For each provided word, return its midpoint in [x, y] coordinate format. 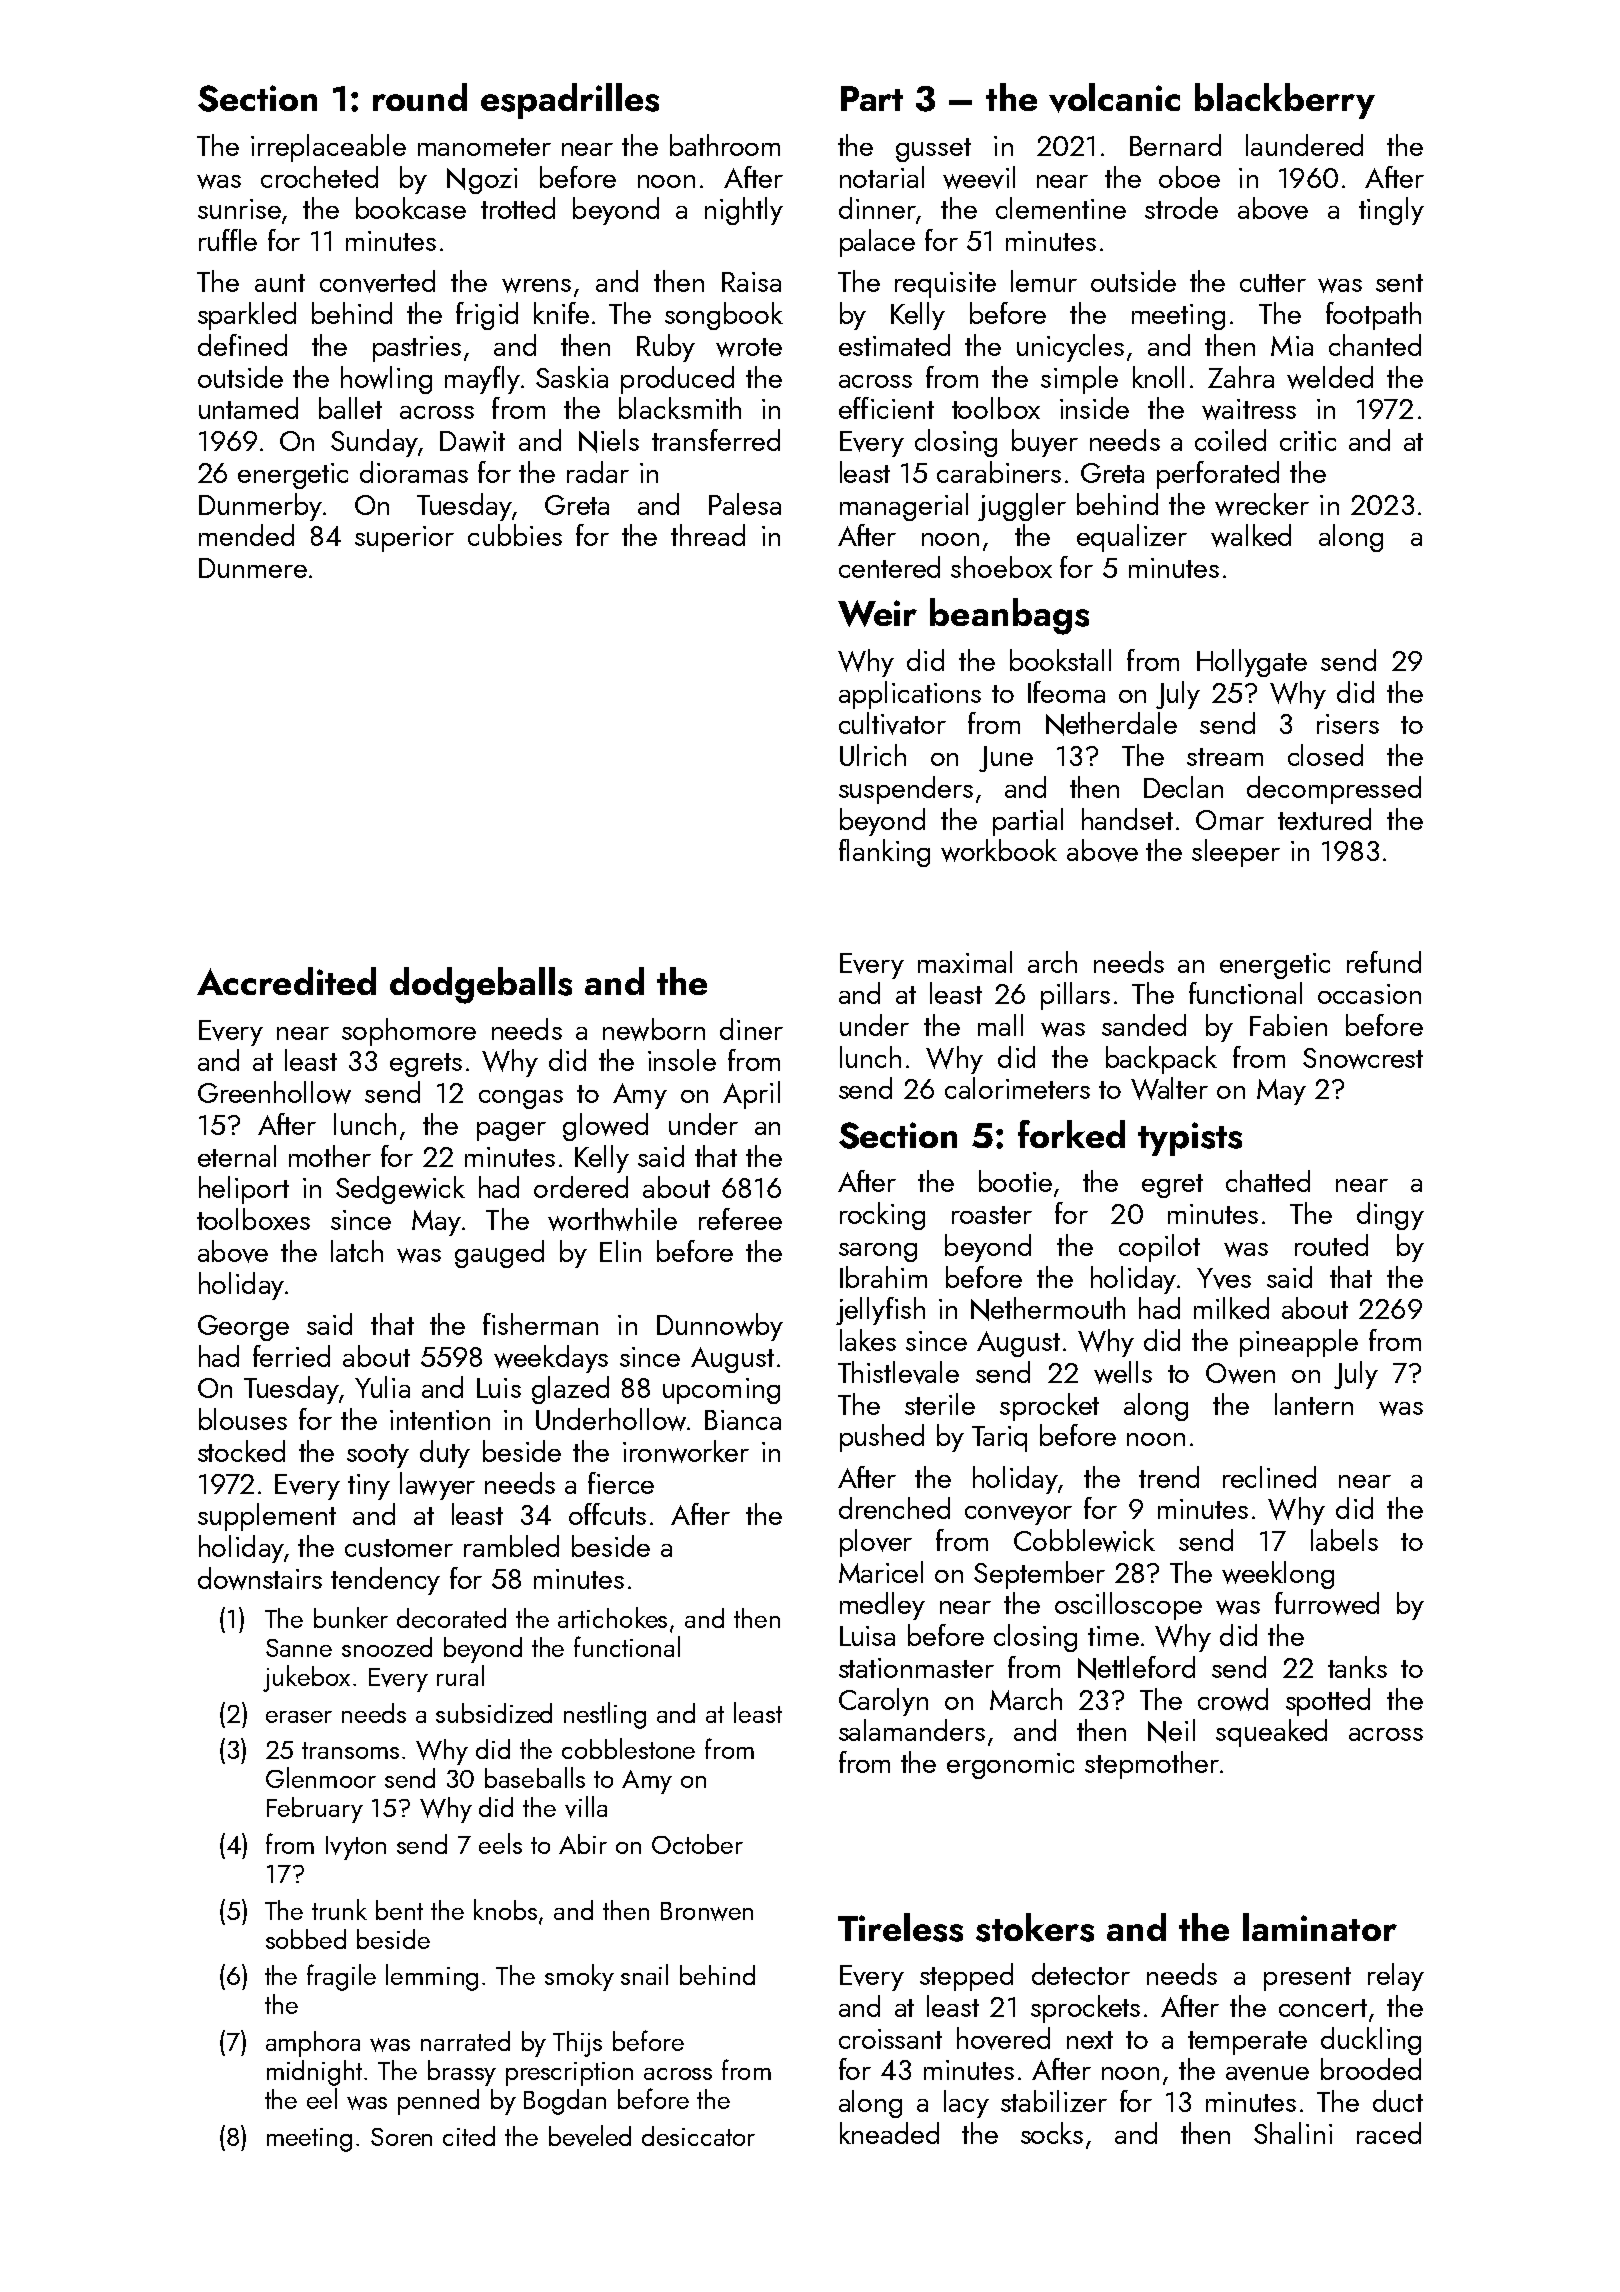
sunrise [239, 209]
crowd [1233, 1699]
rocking [882, 1216]
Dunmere [253, 568]
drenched [894, 1508]
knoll [1158, 377]
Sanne [299, 1648]
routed [1331, 1245]
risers [1348, 724]
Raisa [751, 282]
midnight [314, 2073]
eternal [237, 1156]
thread [708, 535]
